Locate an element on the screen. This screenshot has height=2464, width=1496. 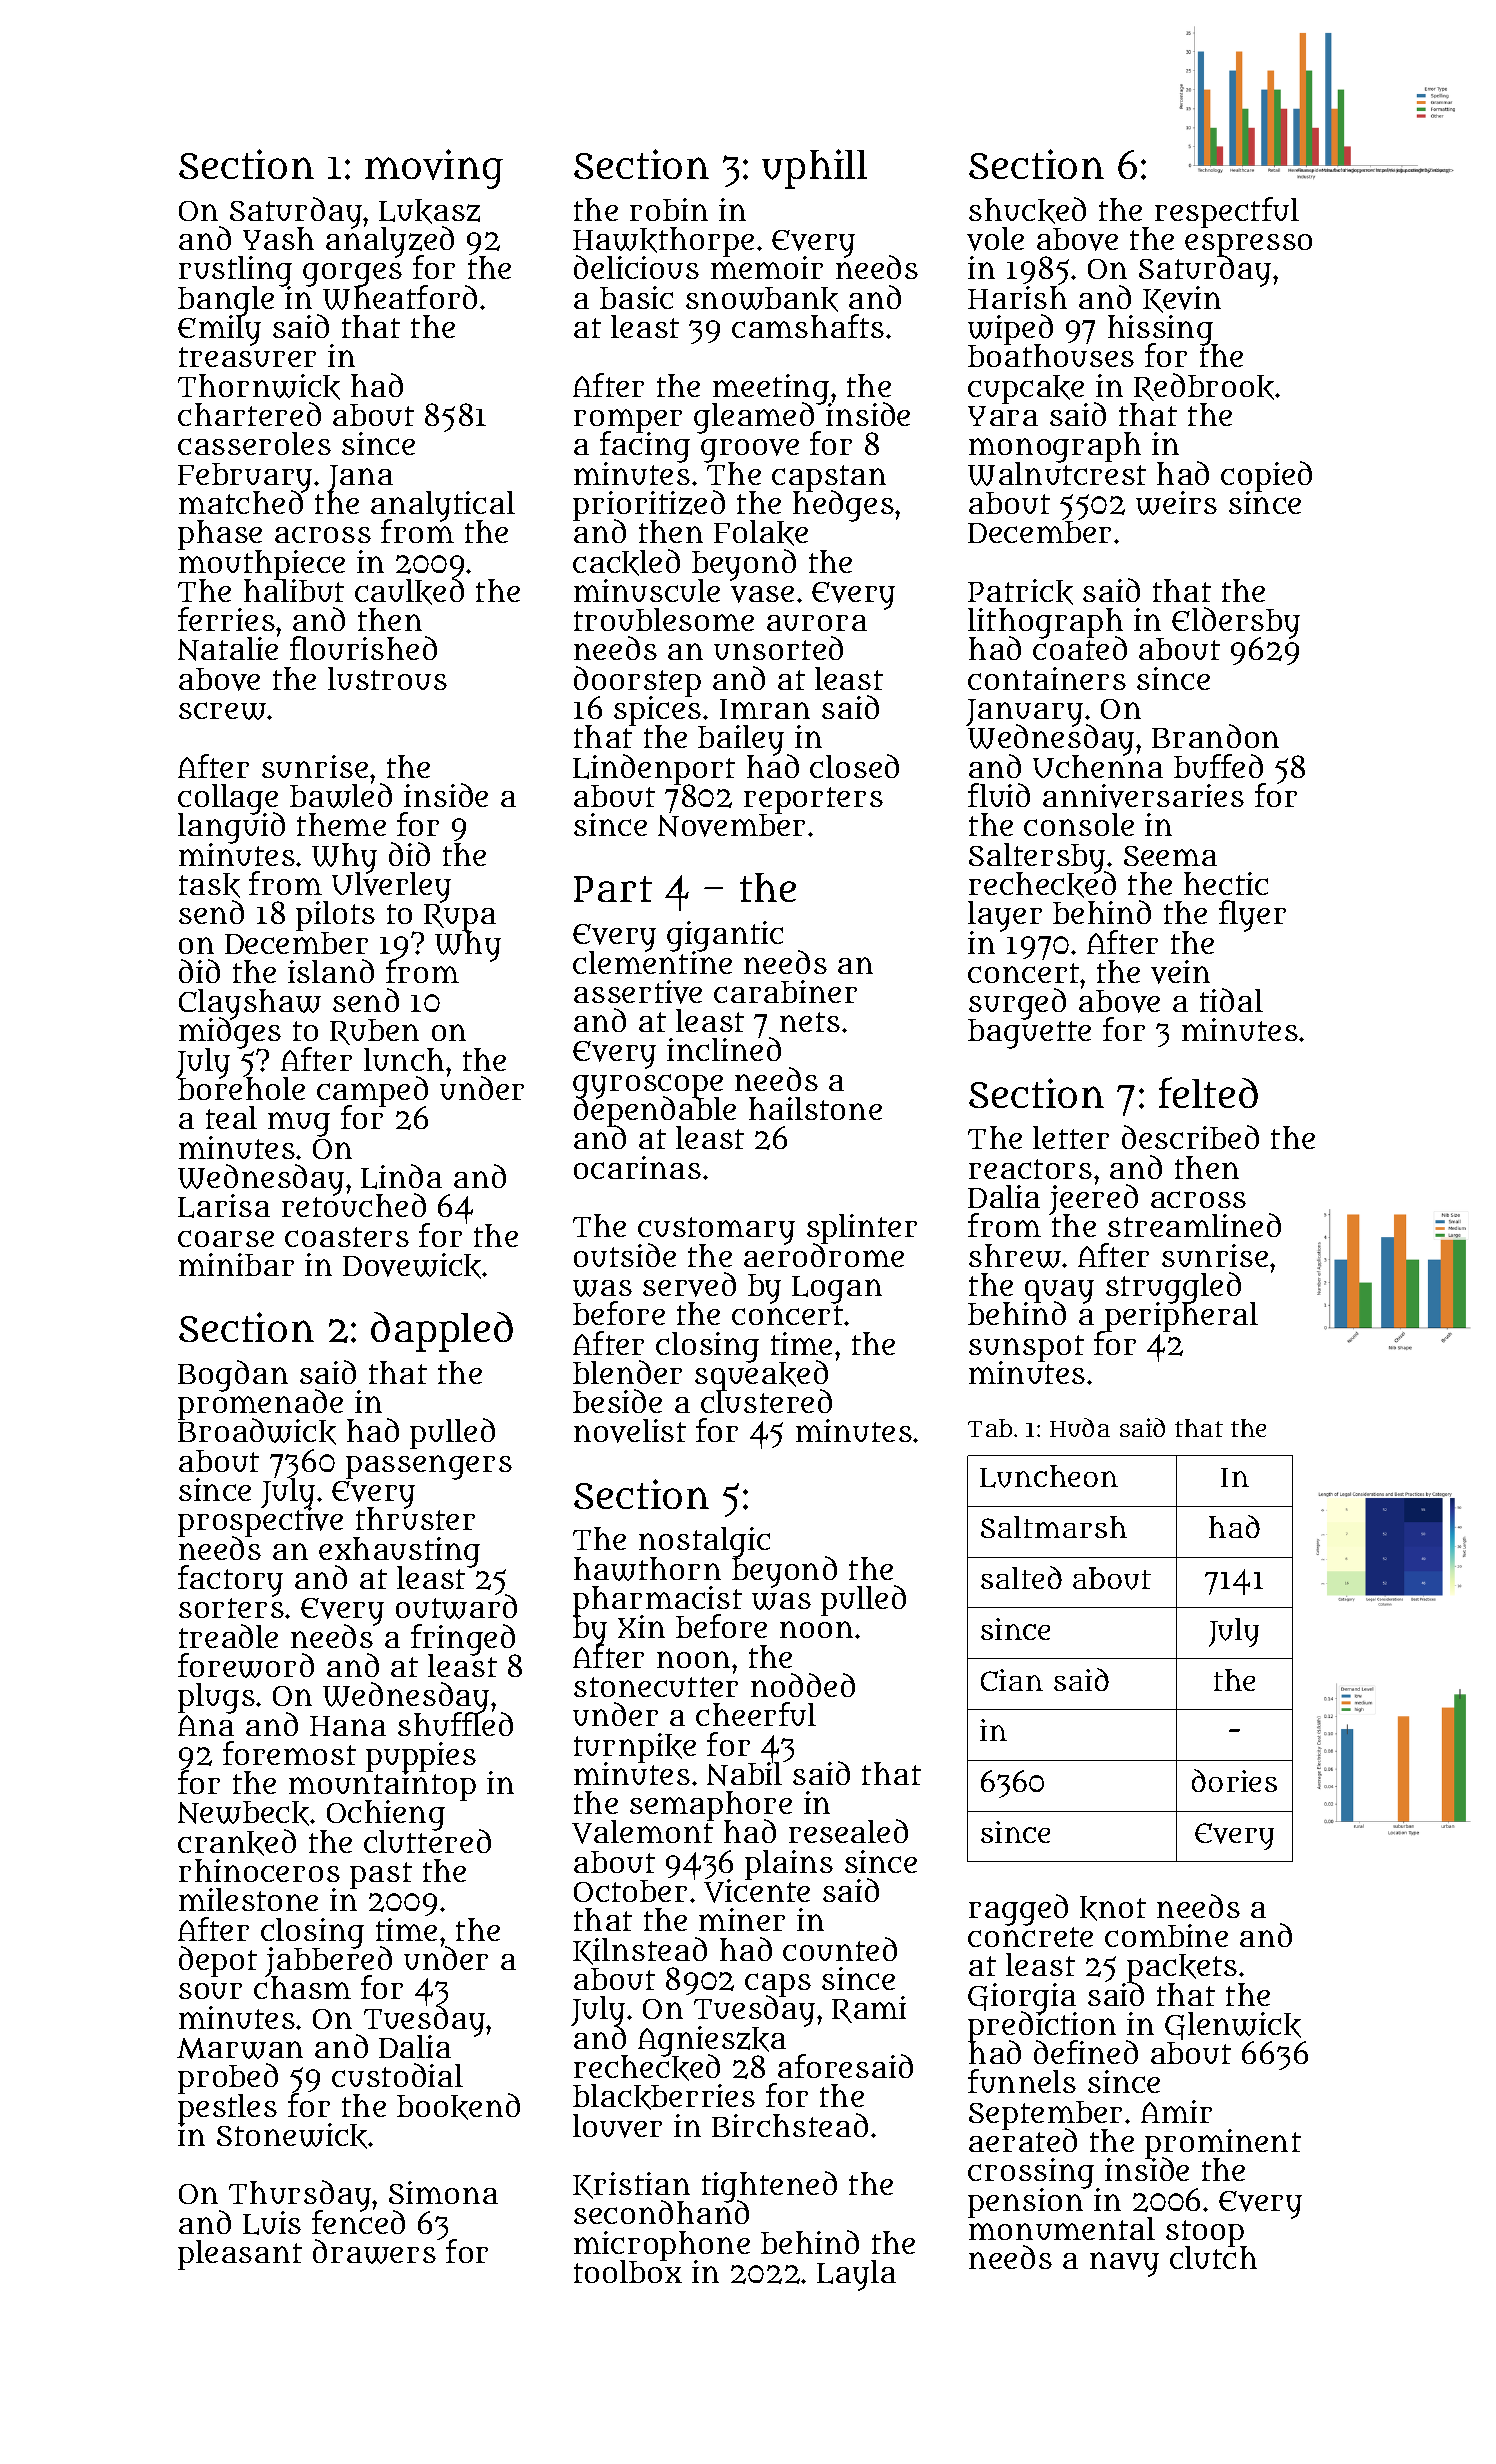
microphone is located at coordinates (662, 2246).
